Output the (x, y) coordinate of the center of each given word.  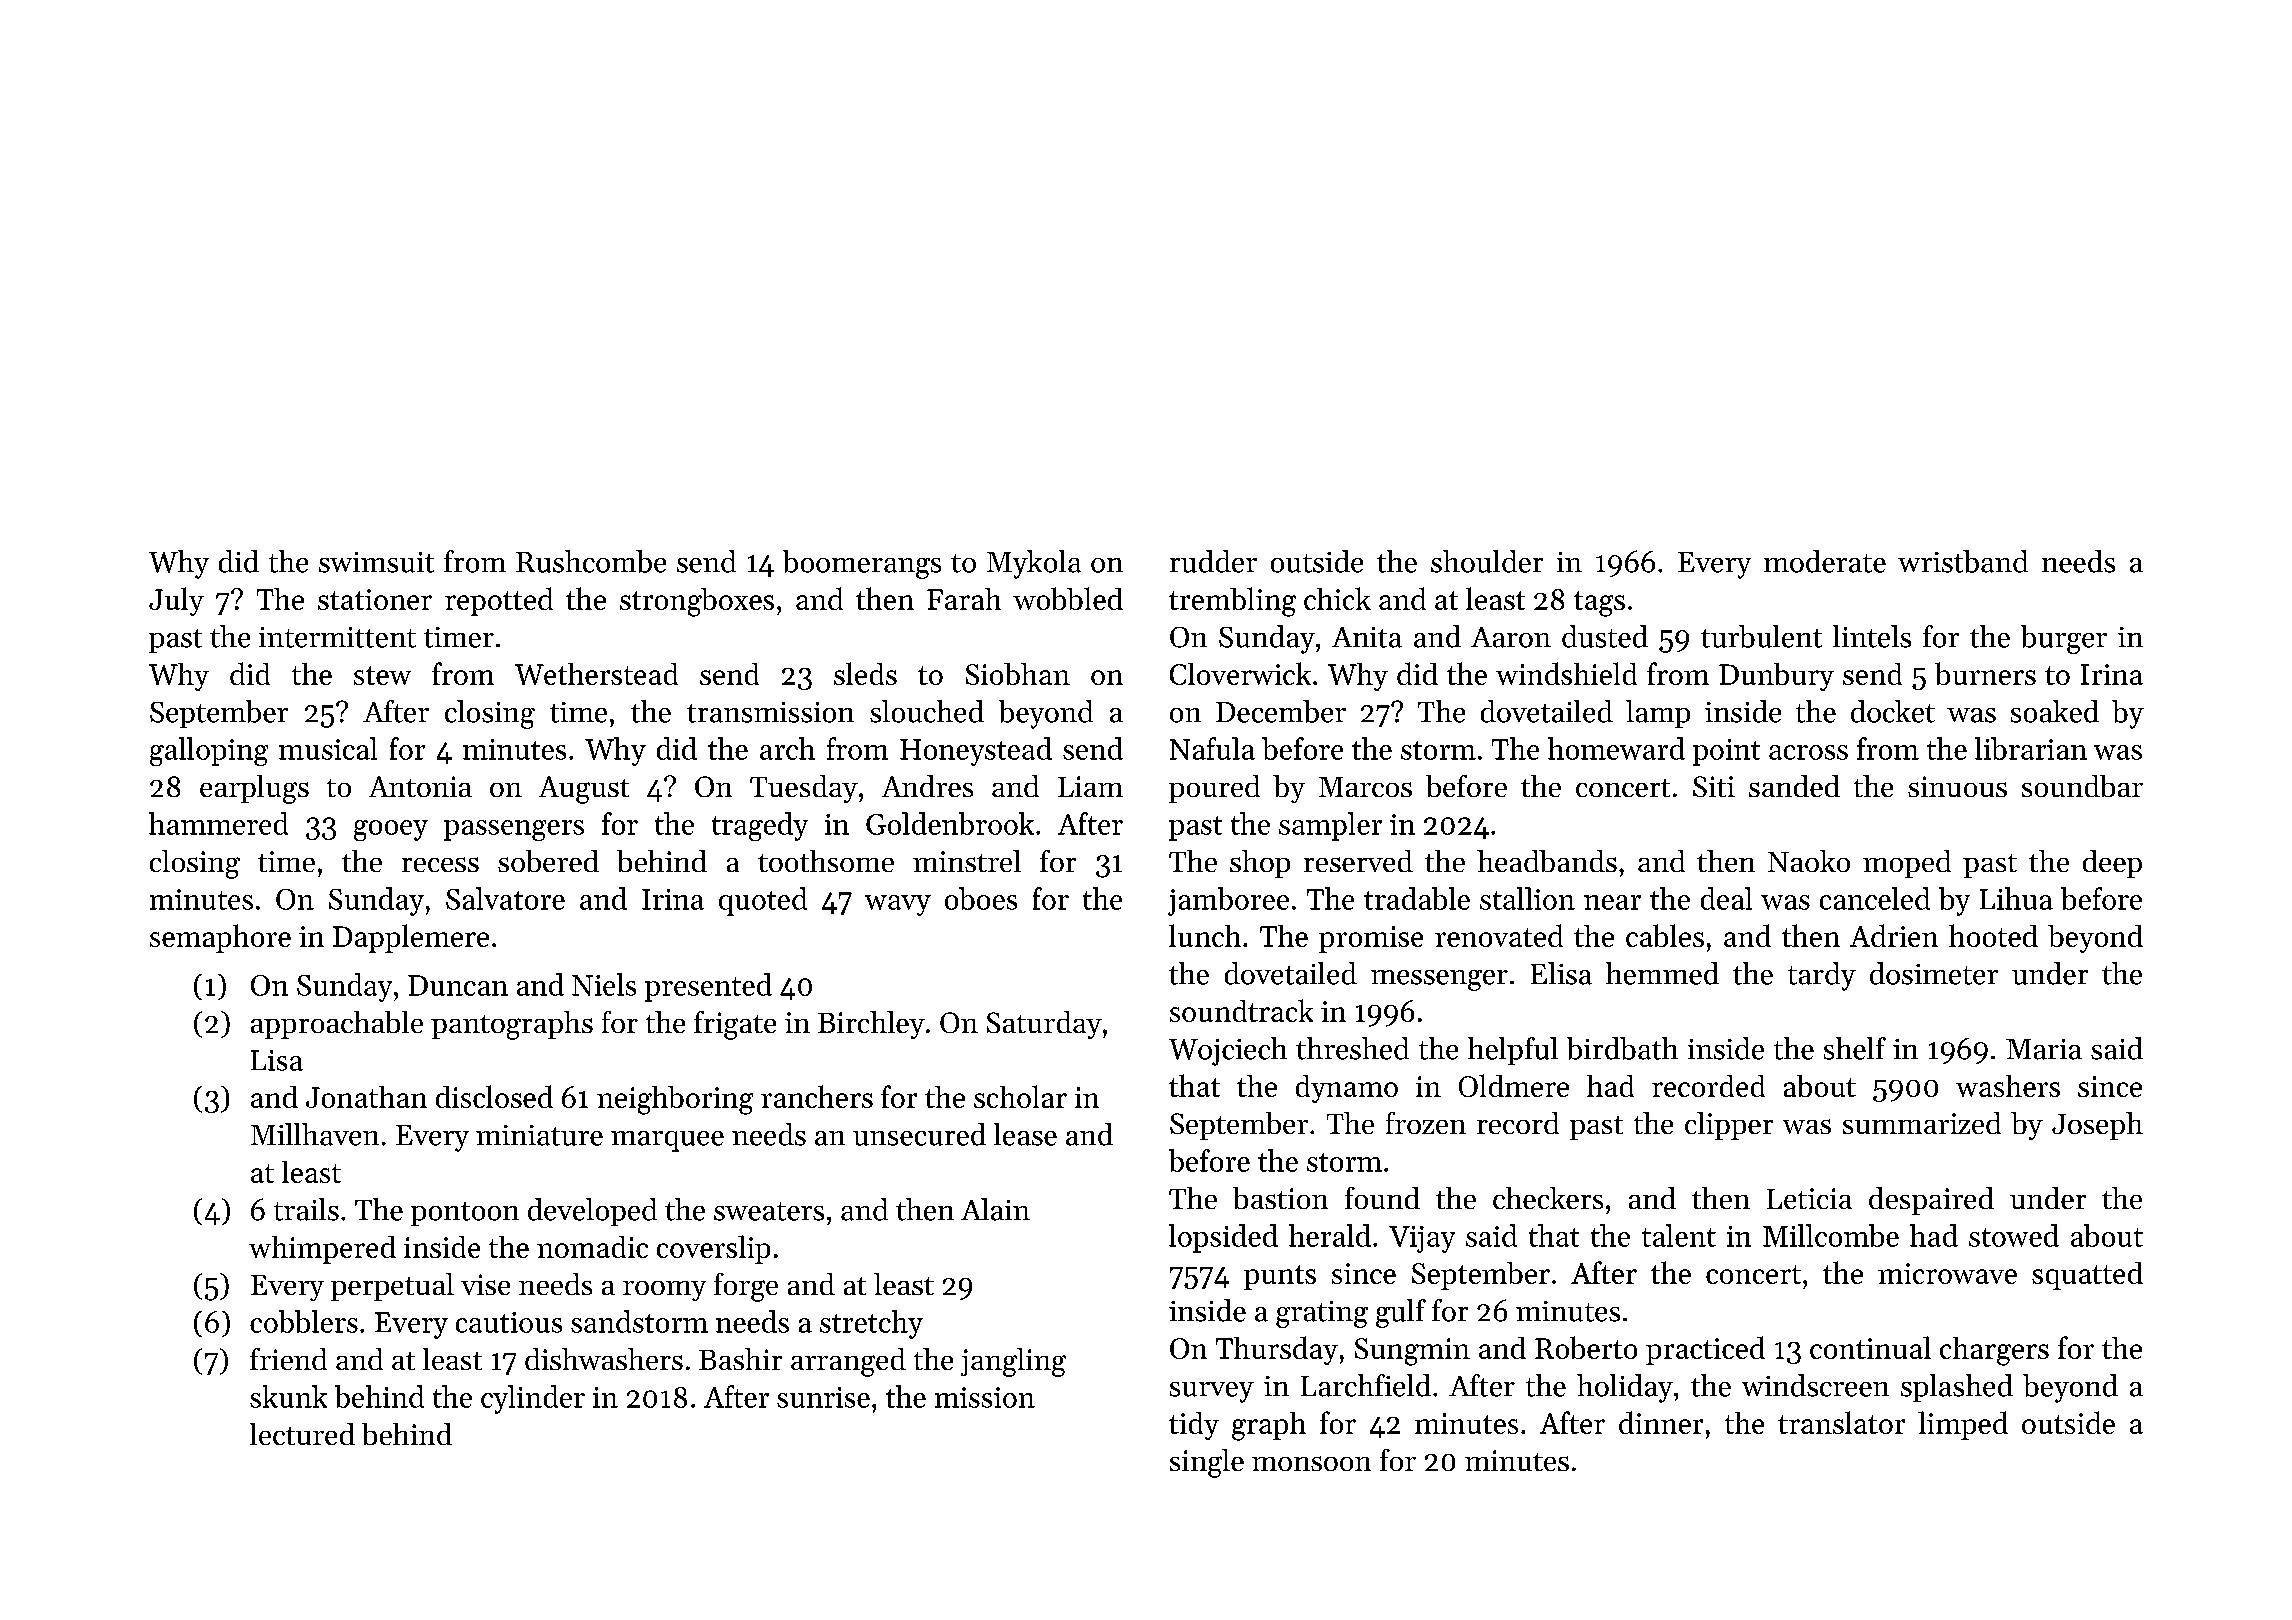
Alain (995, 1209)
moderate (1825, 561)
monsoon (1311, 1463)
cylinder (533, 1399)
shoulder (1487, 561)
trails (306, 1209)
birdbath (1622, 1048)
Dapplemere (411, 938)
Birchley (871, 1025)
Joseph (2097, 1126)
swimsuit (376, 562)
